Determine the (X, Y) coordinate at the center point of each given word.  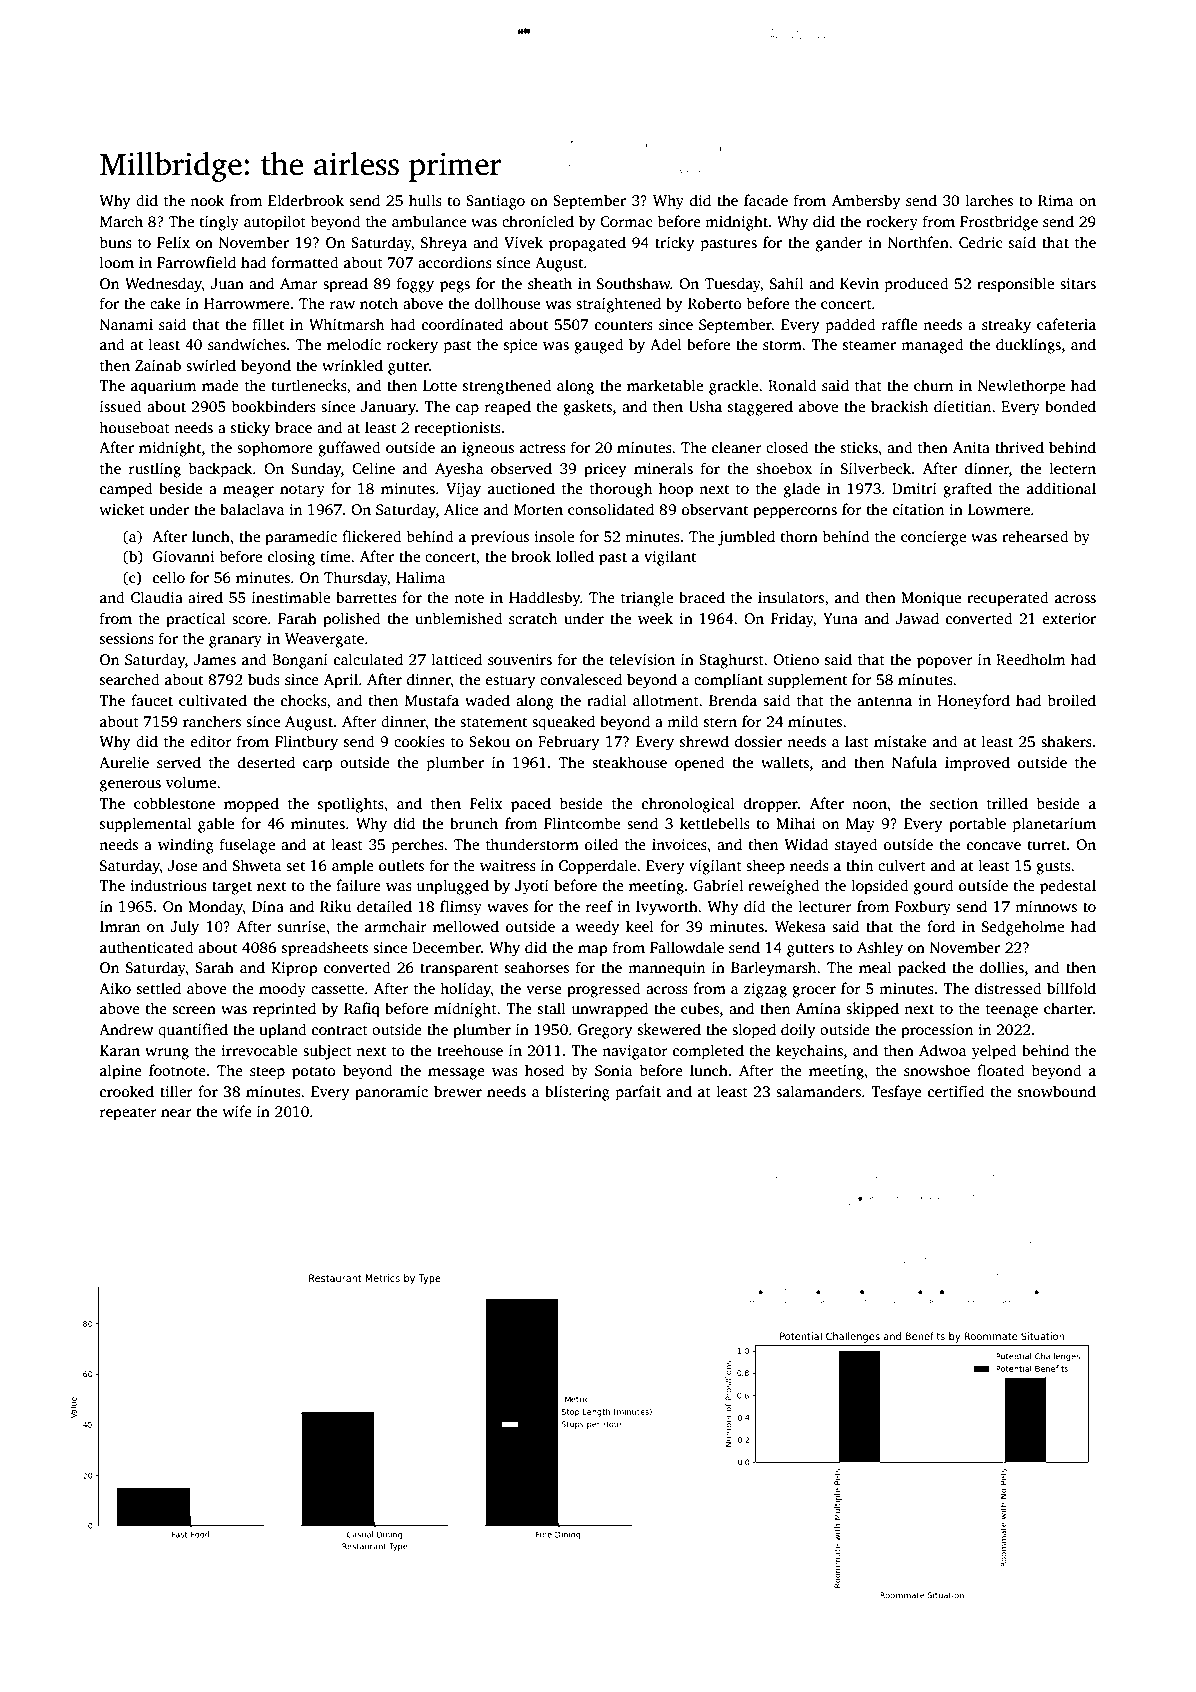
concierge (933, 538)
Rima (1056, 200)
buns (115, 242)
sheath (550, 283)
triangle (647, 599)
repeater (128, 1114)
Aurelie (124, 762)
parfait (638, 1093)
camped (126, 490)
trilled (1007, 803)
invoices (679, 845)
